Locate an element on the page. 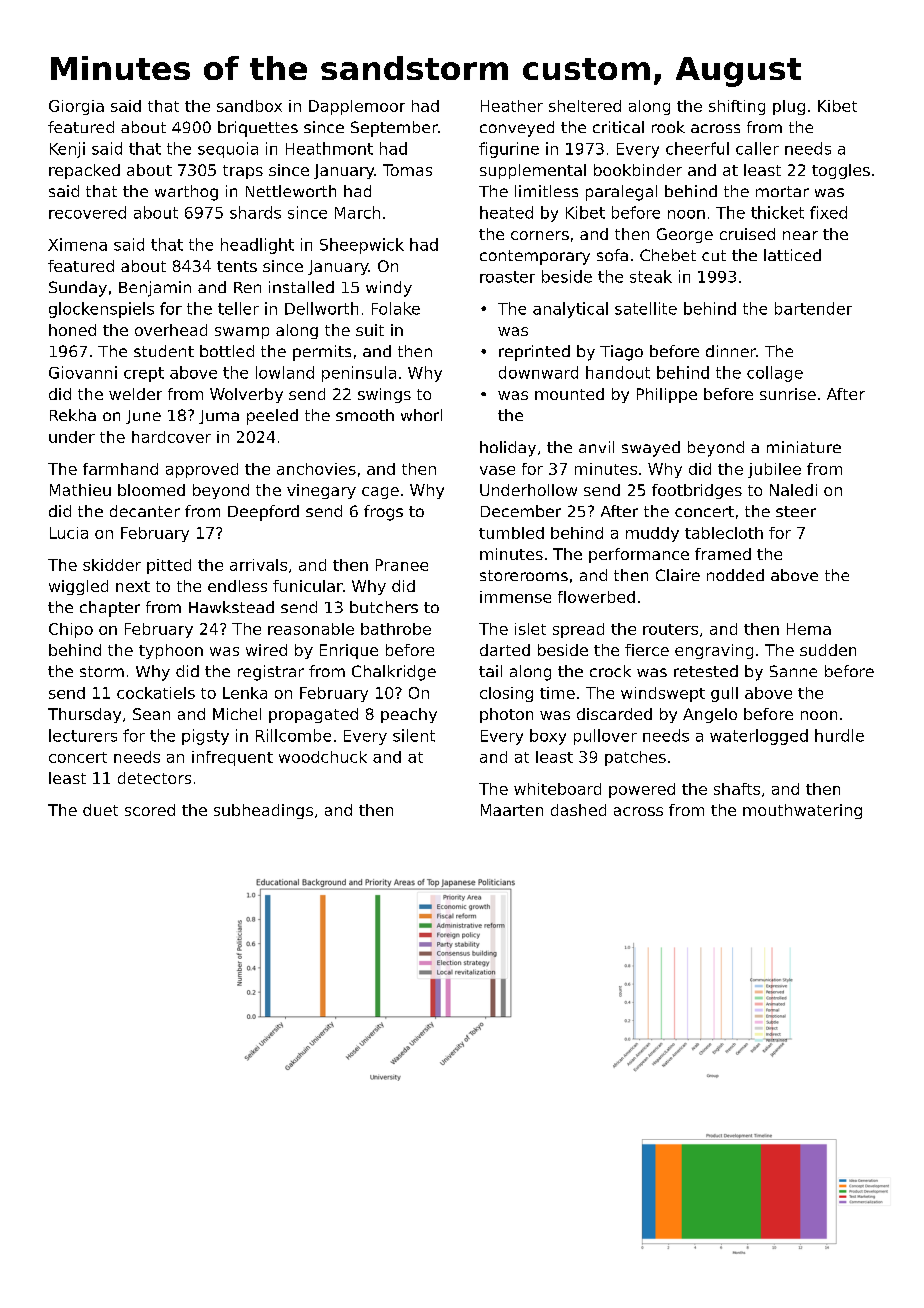 The width and height of the image is (924, 1308). Sheepwick is located at coordinates (362, 246).
